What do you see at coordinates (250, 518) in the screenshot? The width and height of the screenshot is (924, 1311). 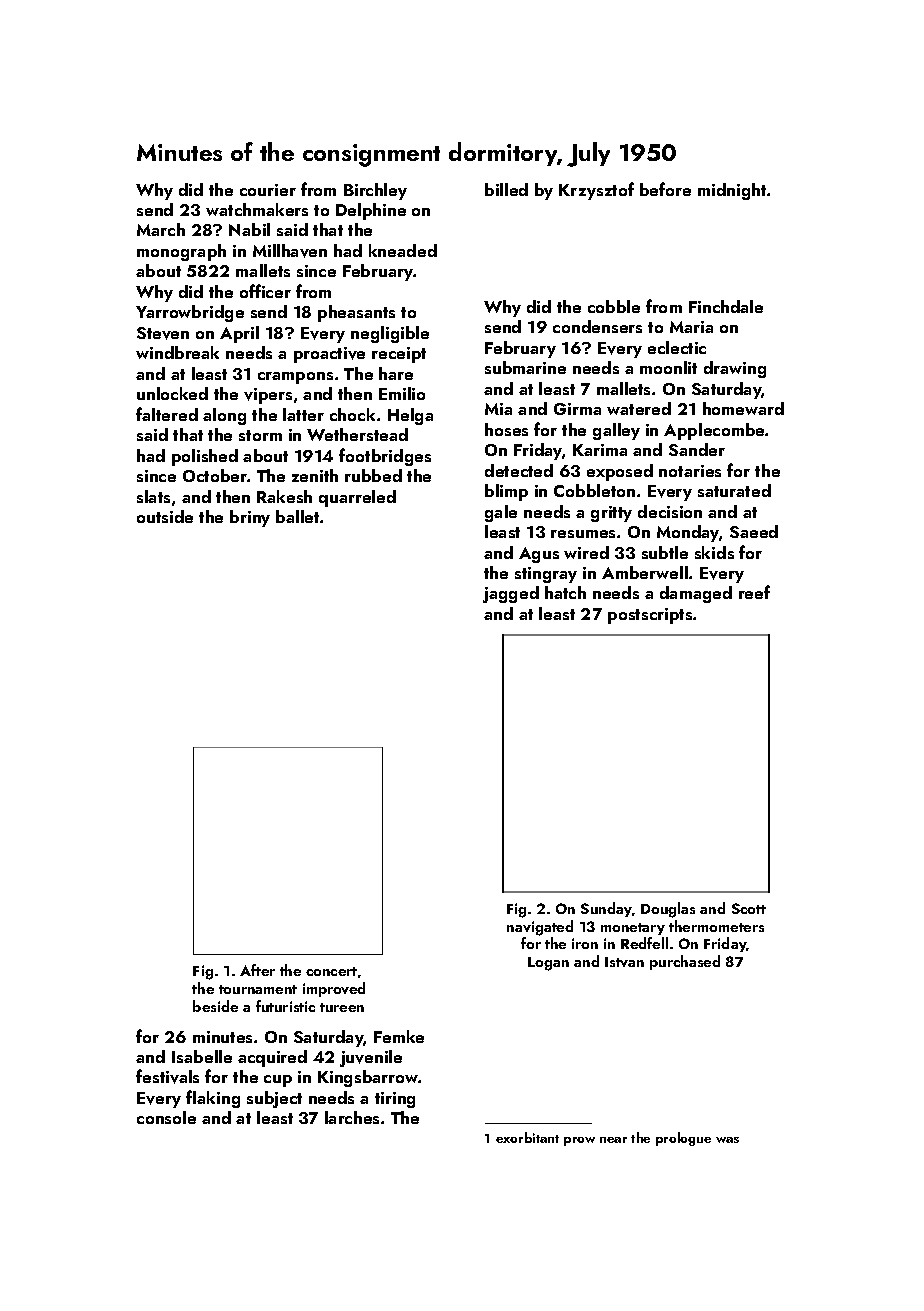 I see `briny` at bounding box center [250, 518].
